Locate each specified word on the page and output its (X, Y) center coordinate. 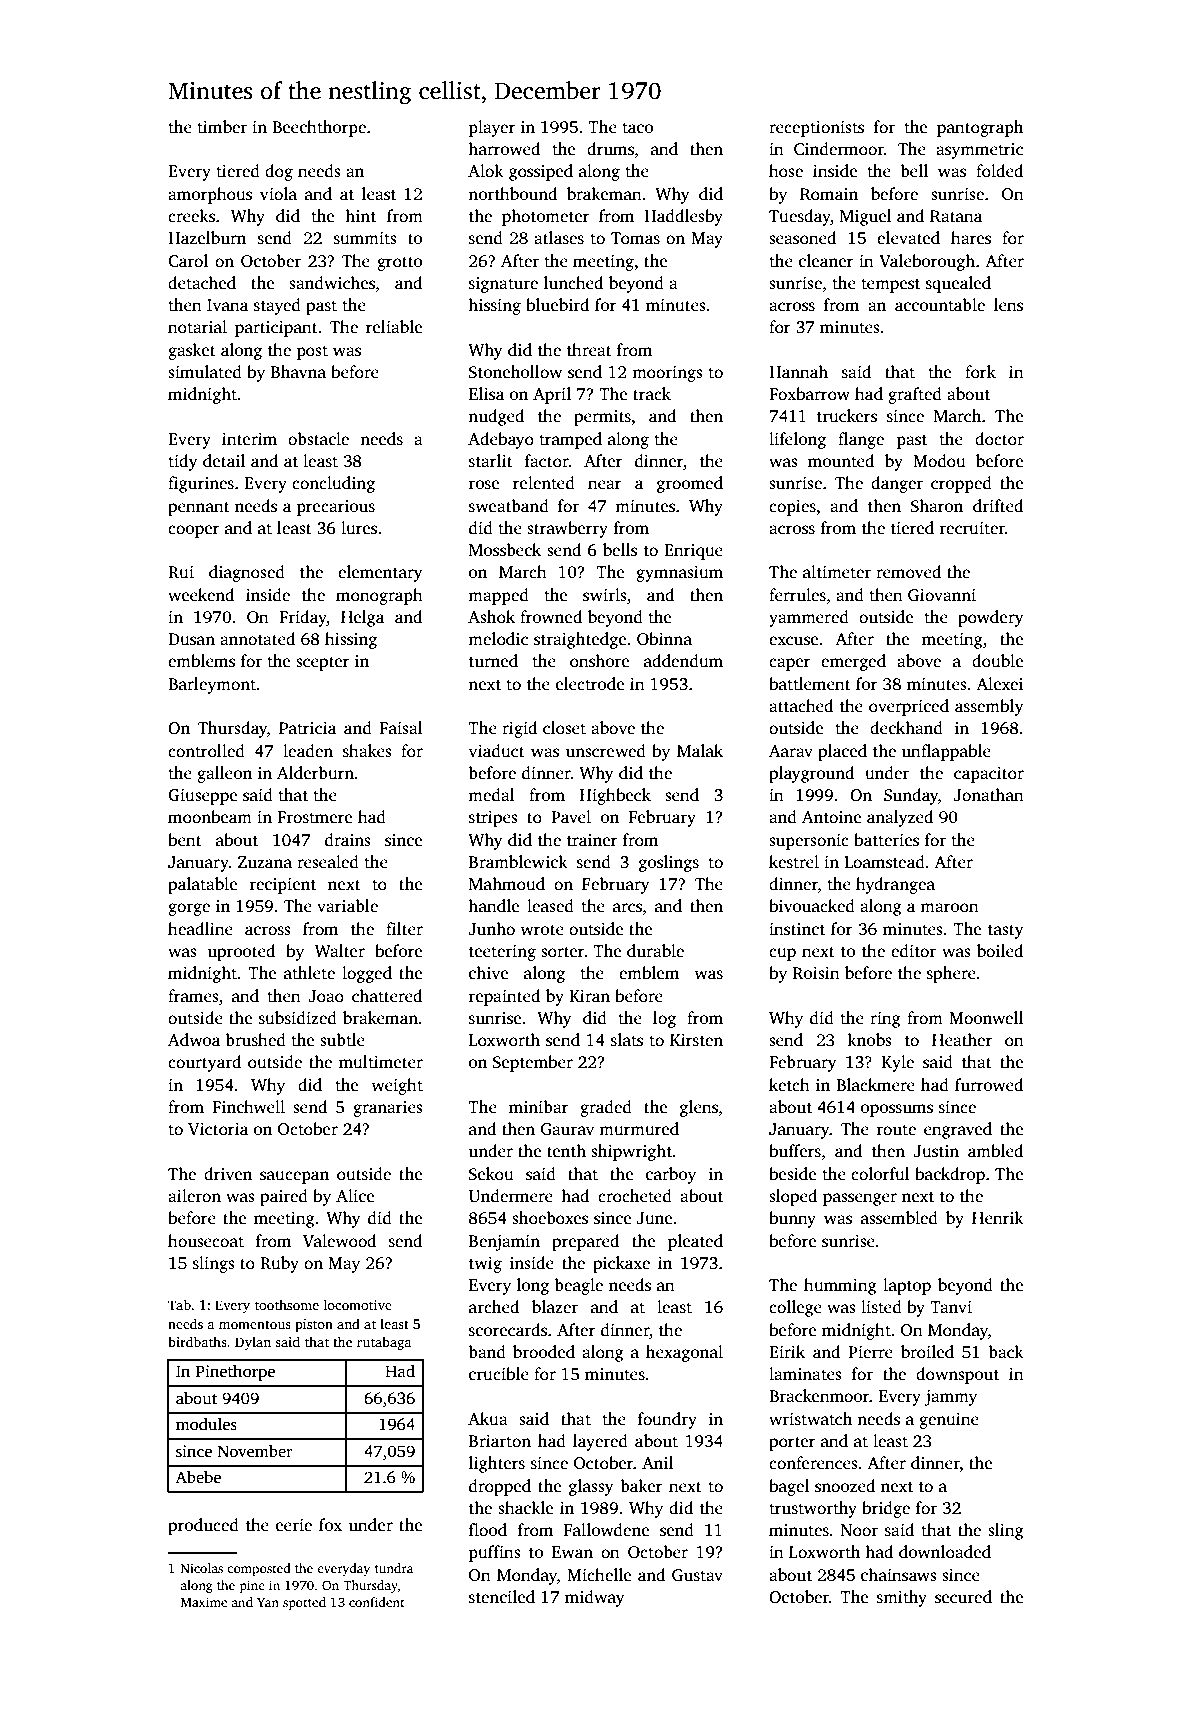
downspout (957, 1375)
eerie (294, 1525)
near (605, 485)
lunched (573, 283)
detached (202, 283)
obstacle (318, 439)
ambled (995, 1151)
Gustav (697, 1575)
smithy (902, 1598)
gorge (189, 909)
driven (228, 1173)
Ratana (956, 216)
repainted (504, 997)
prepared (585, 1242)
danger (897, 484)
